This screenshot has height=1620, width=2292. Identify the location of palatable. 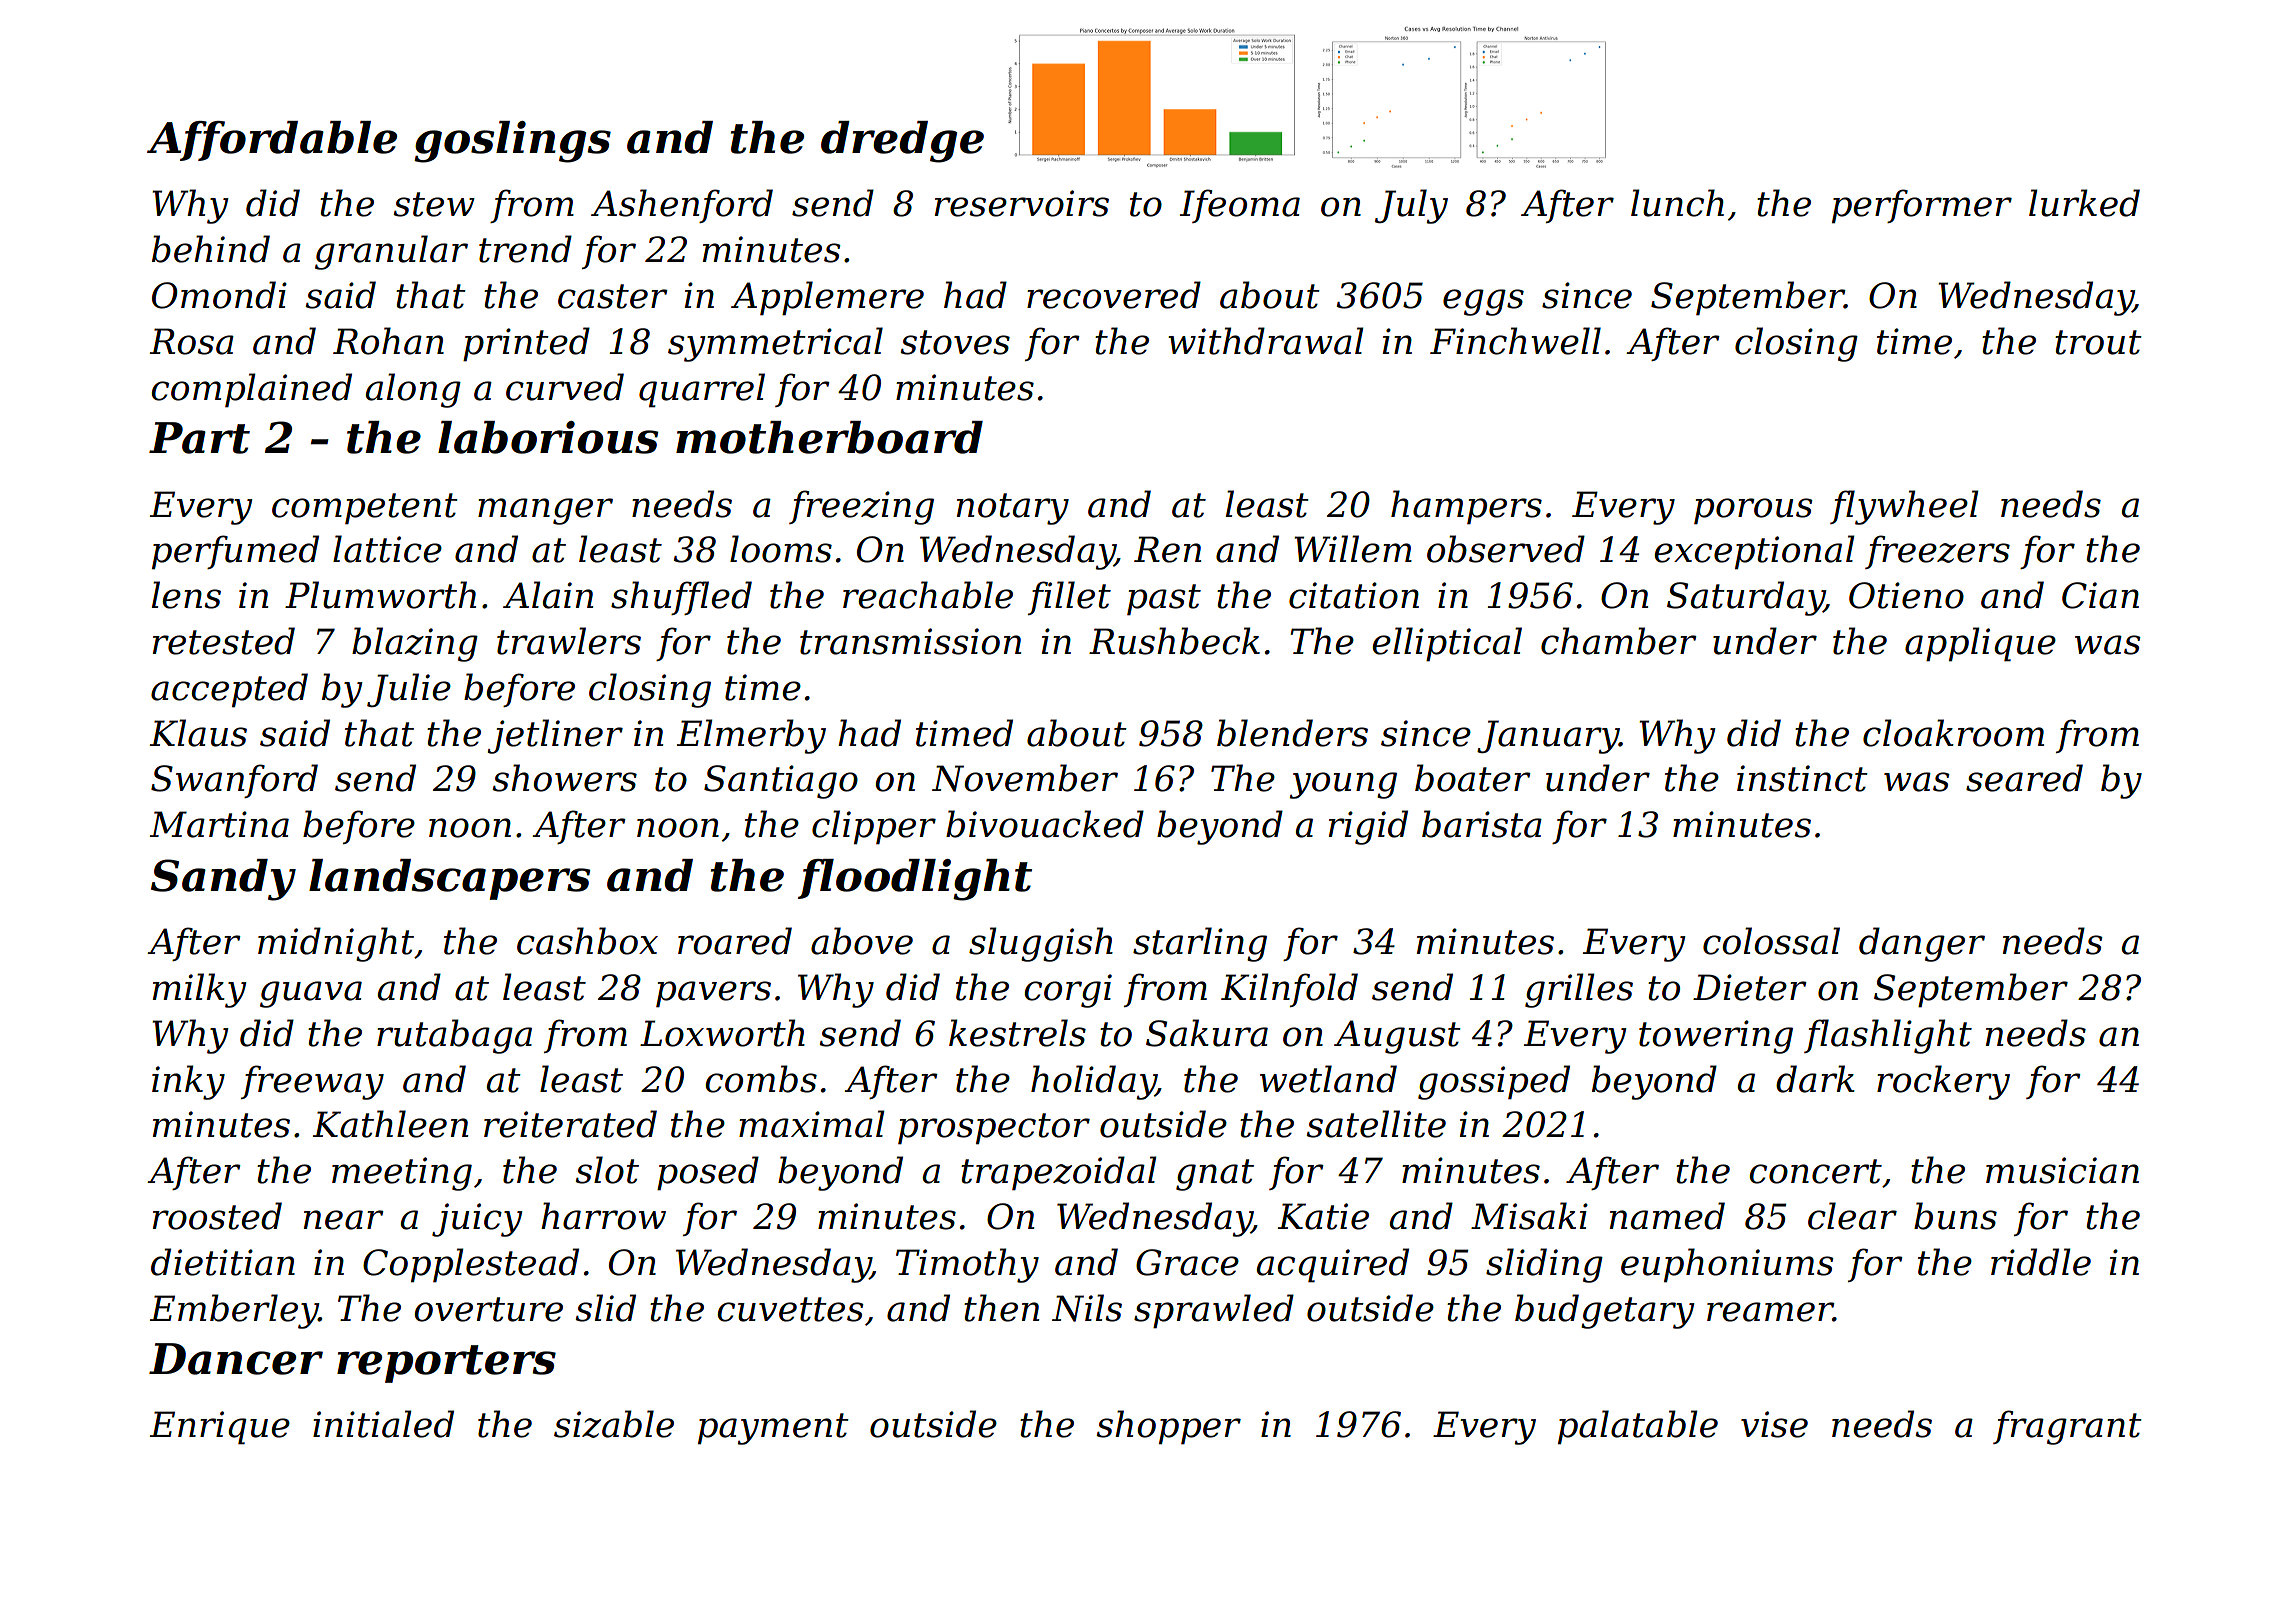
(1638, 1427).
